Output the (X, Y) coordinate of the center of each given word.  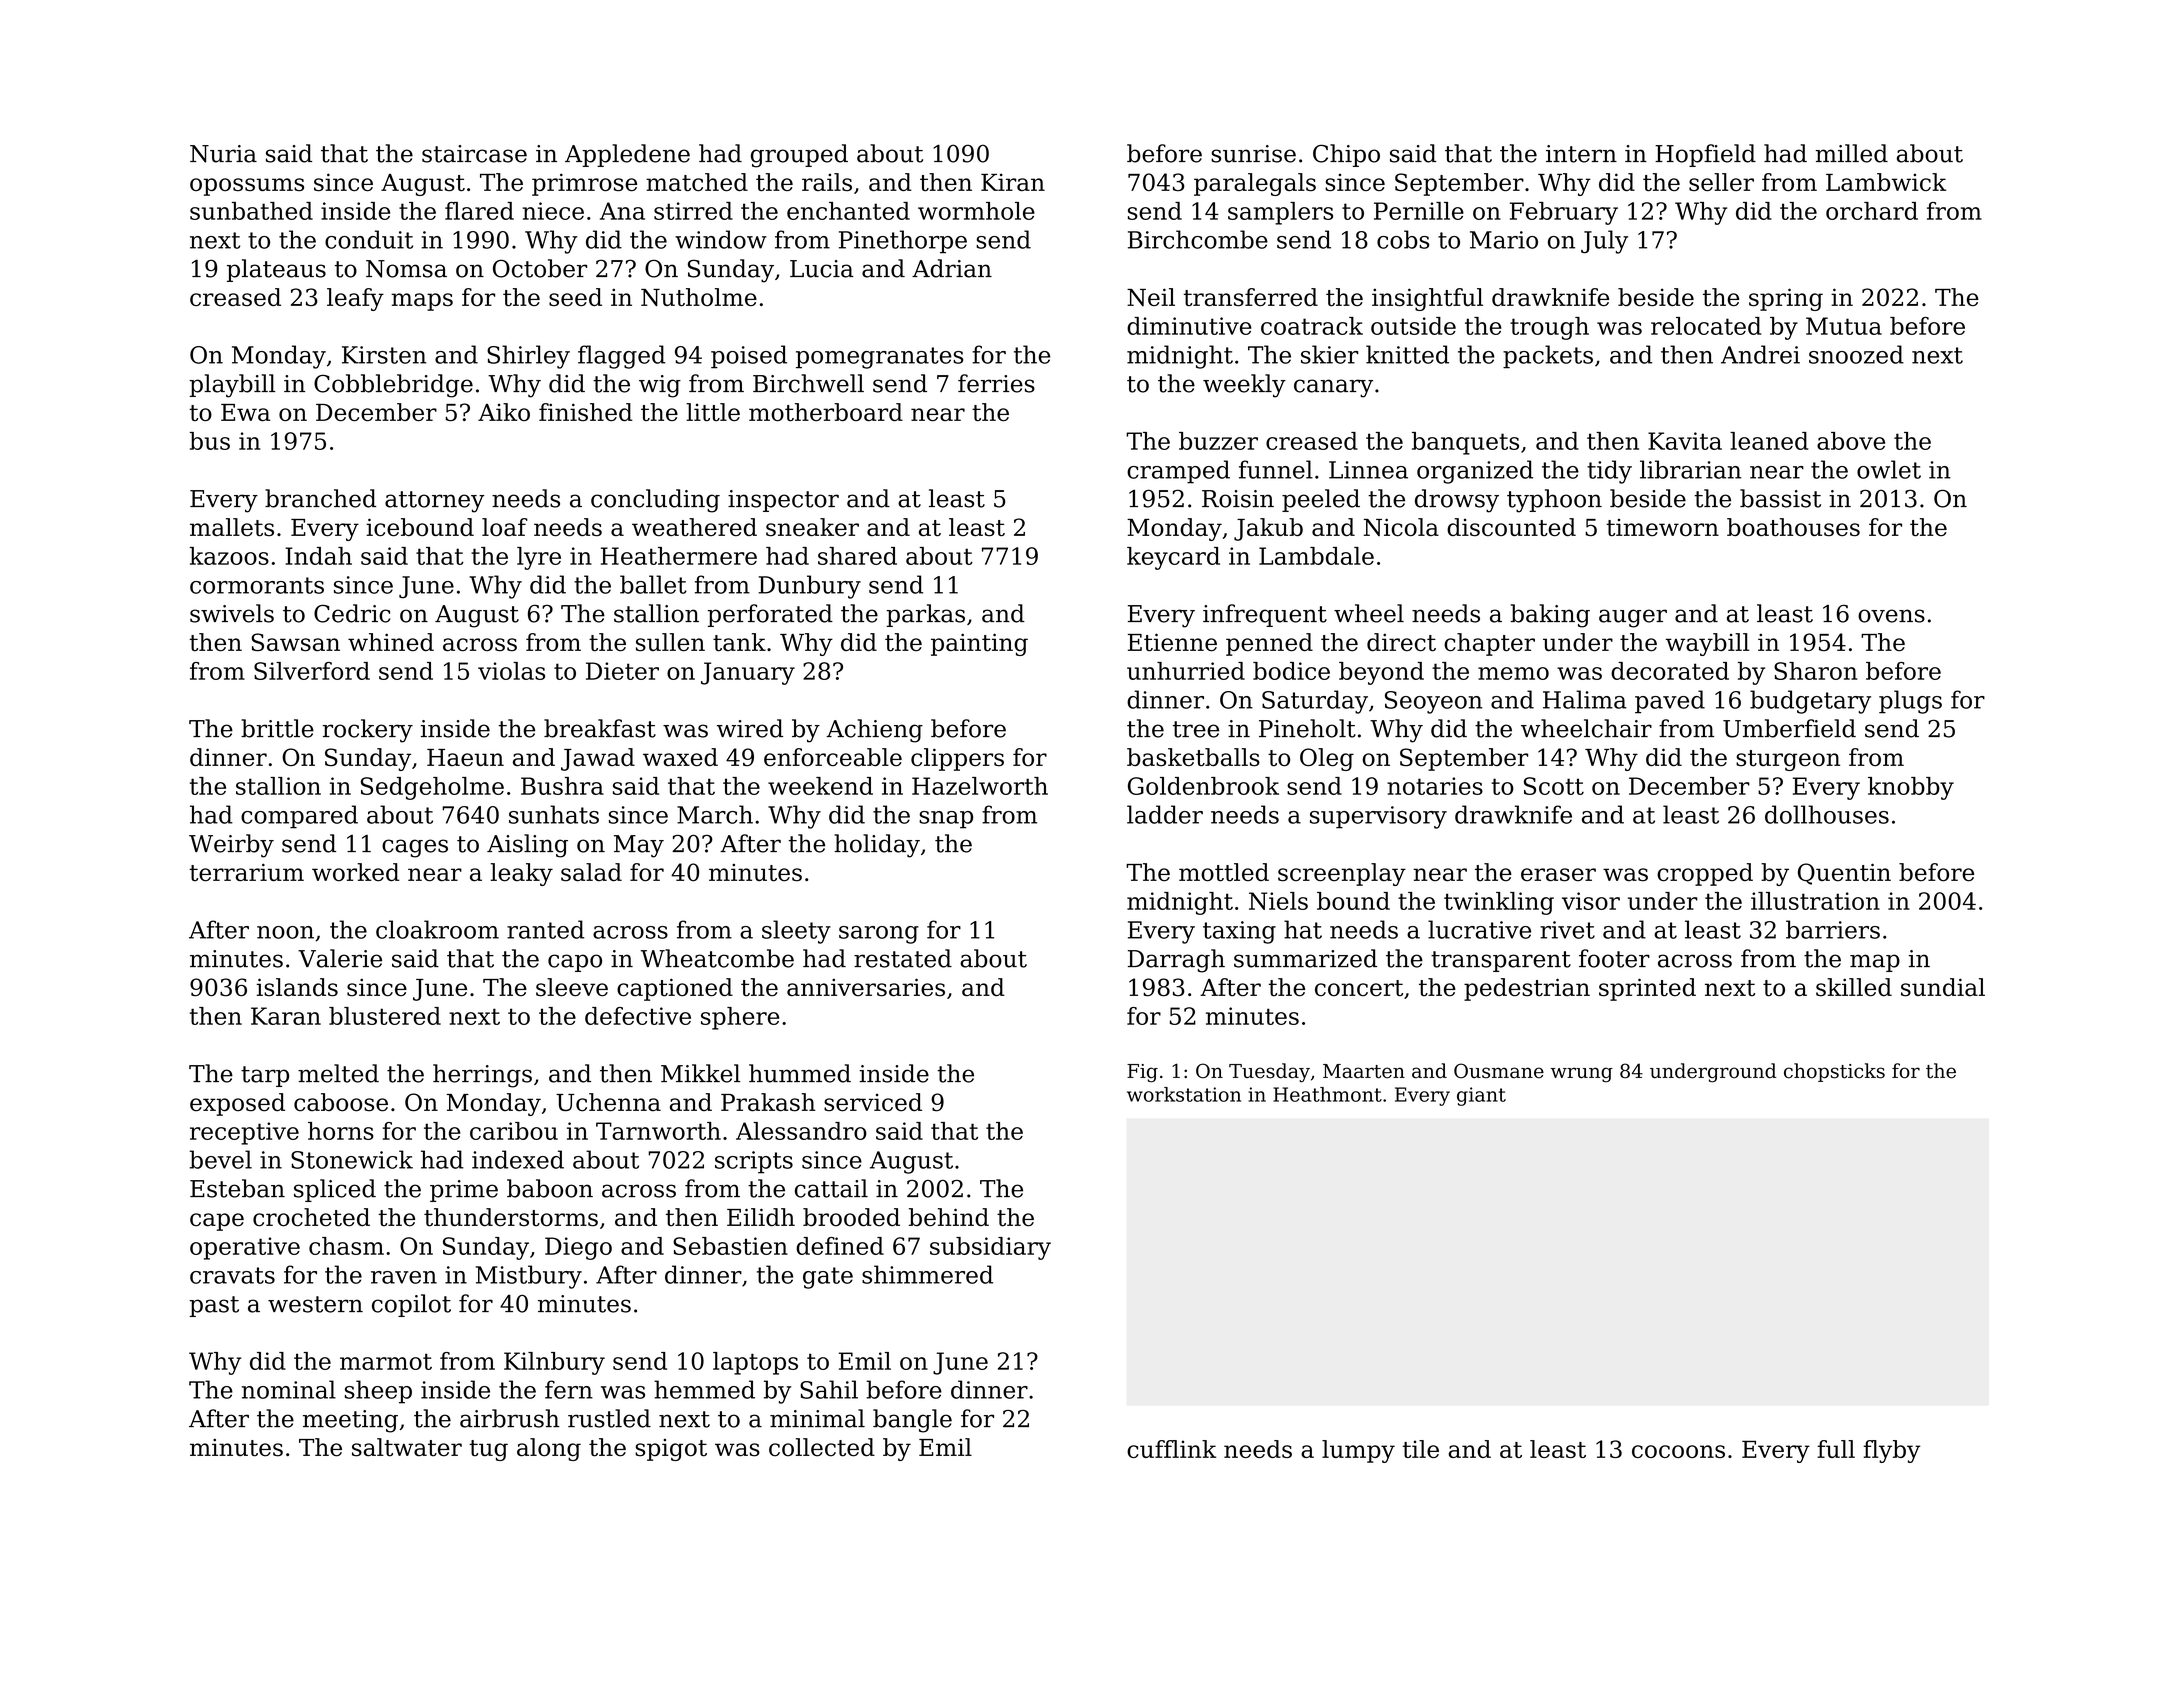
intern (1581, 154)
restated (903, 958)
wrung (1582, 1075)
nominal (289, 1389)
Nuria (223, 154)
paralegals (1255, 184)
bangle (912, 1421)
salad (591, 872)
